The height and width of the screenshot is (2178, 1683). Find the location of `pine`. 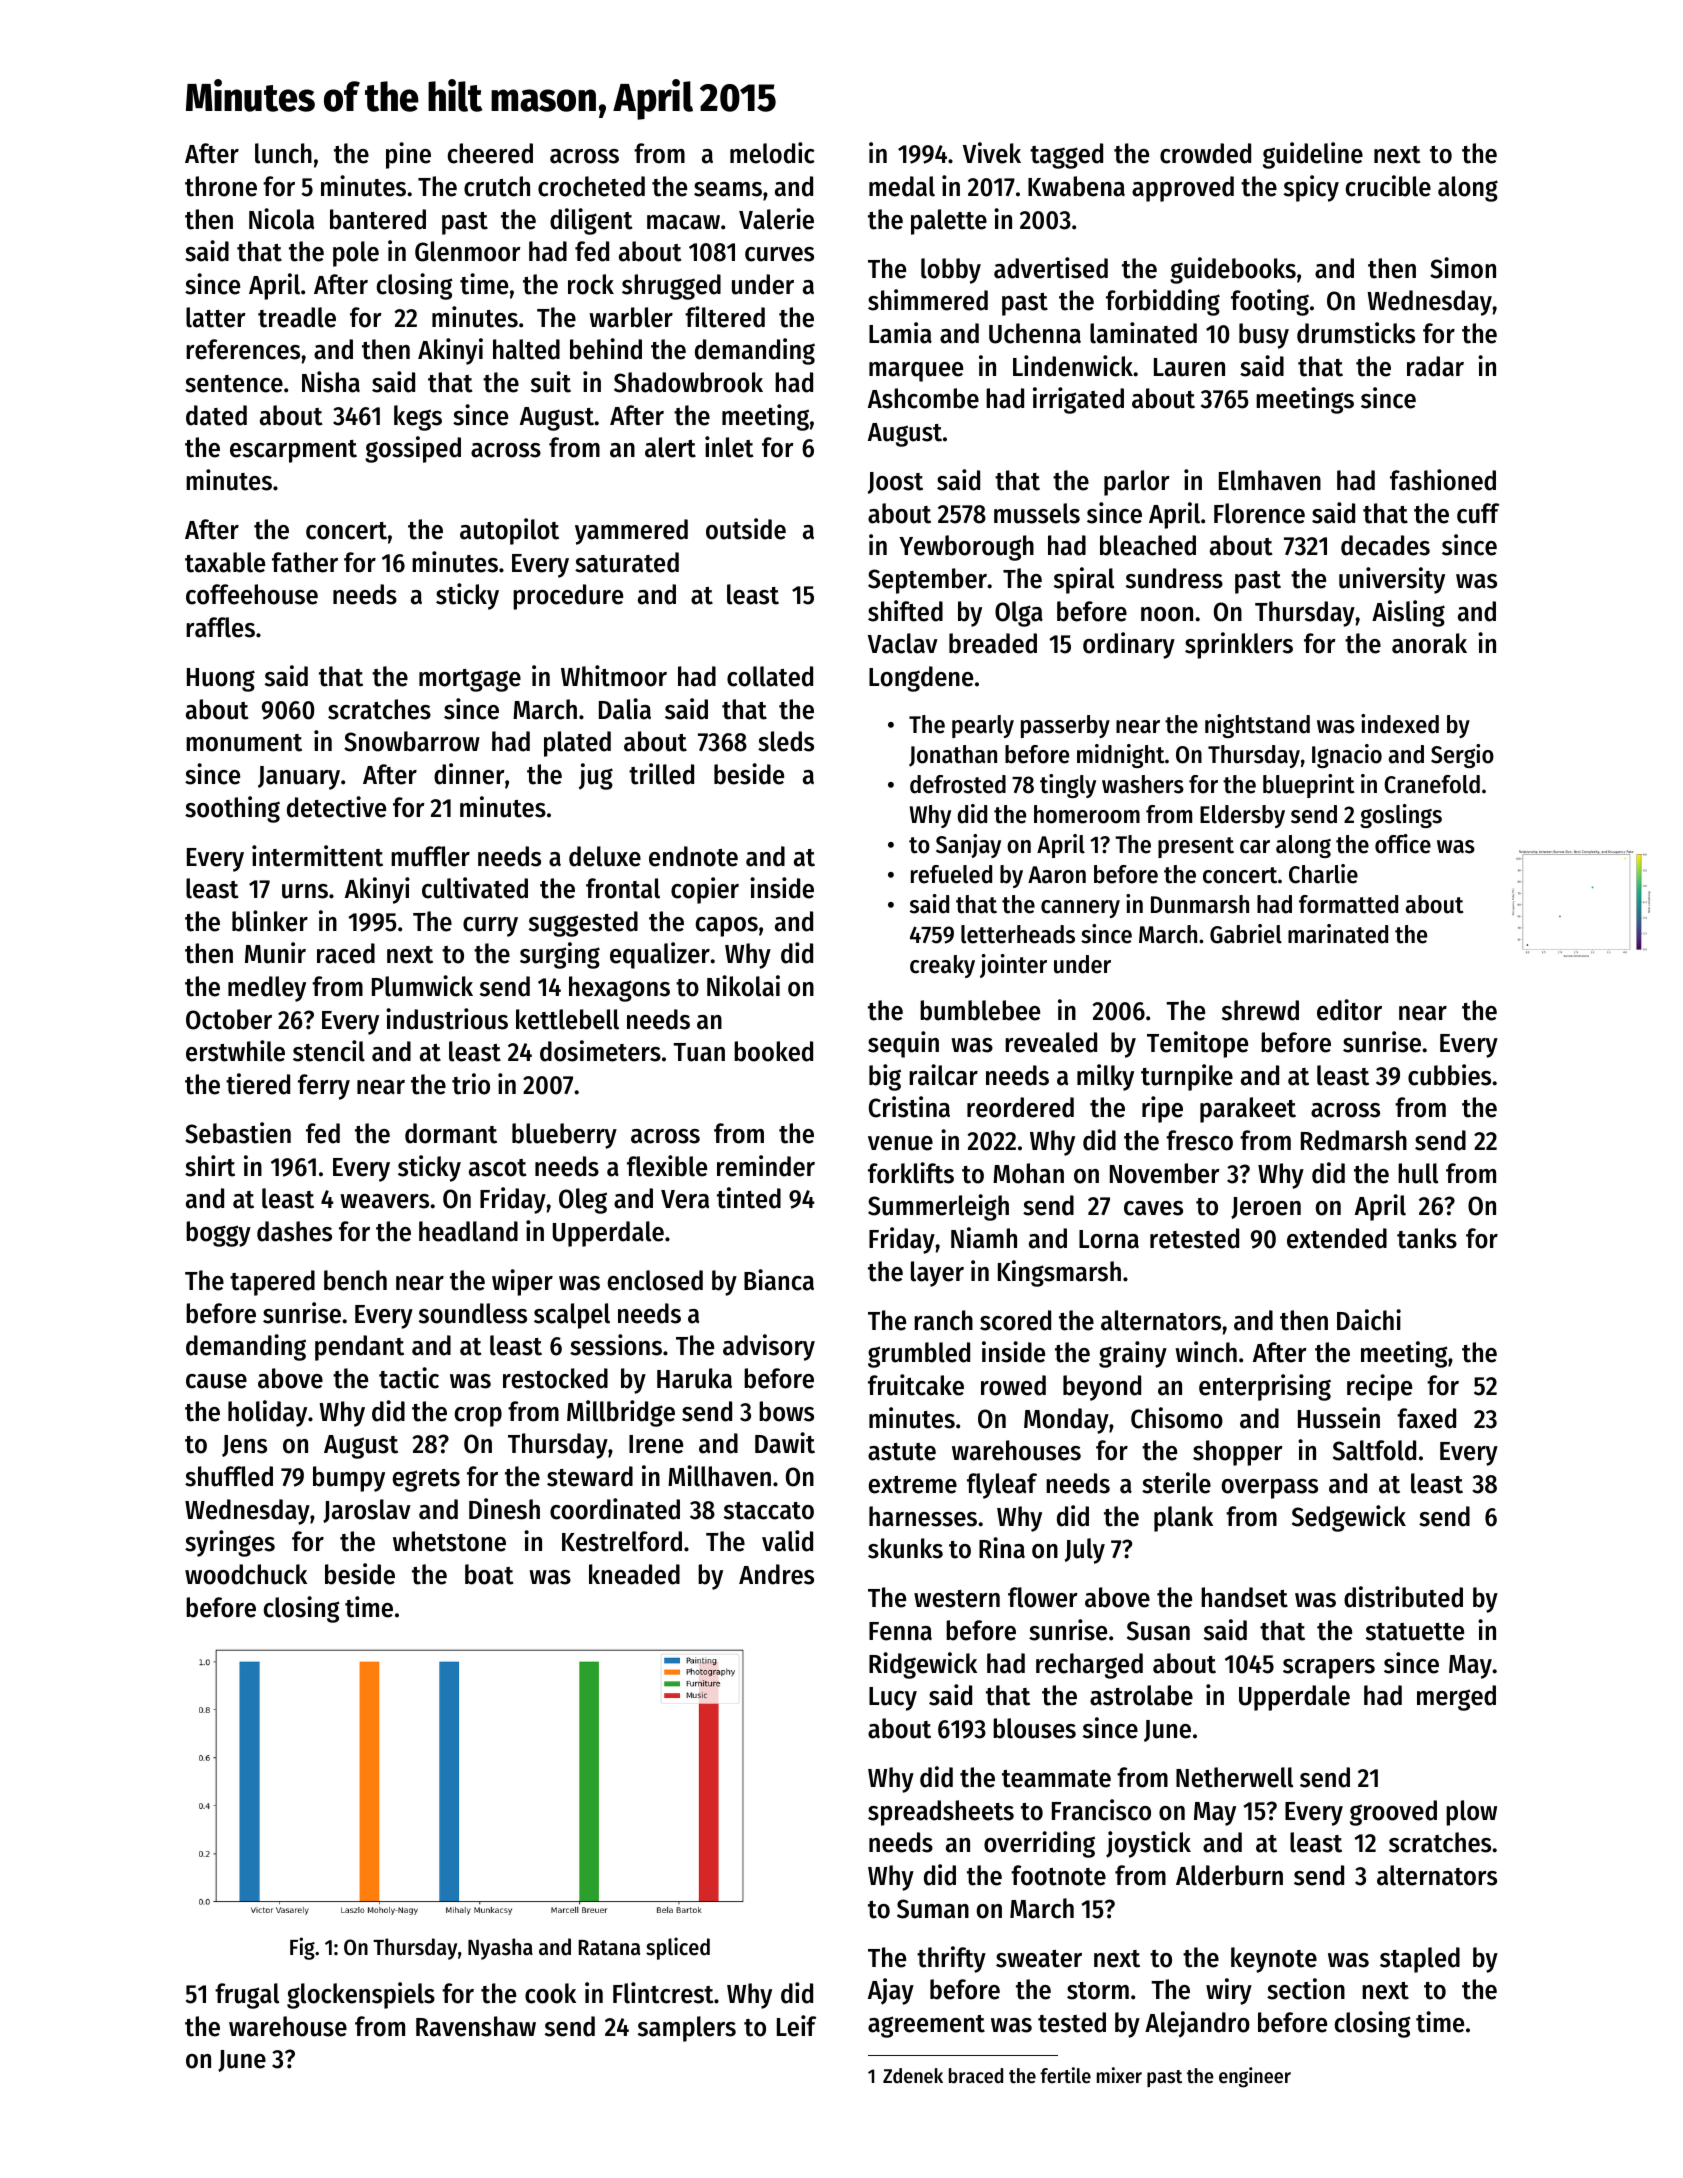

pine is located at coordinates (408, 155).
